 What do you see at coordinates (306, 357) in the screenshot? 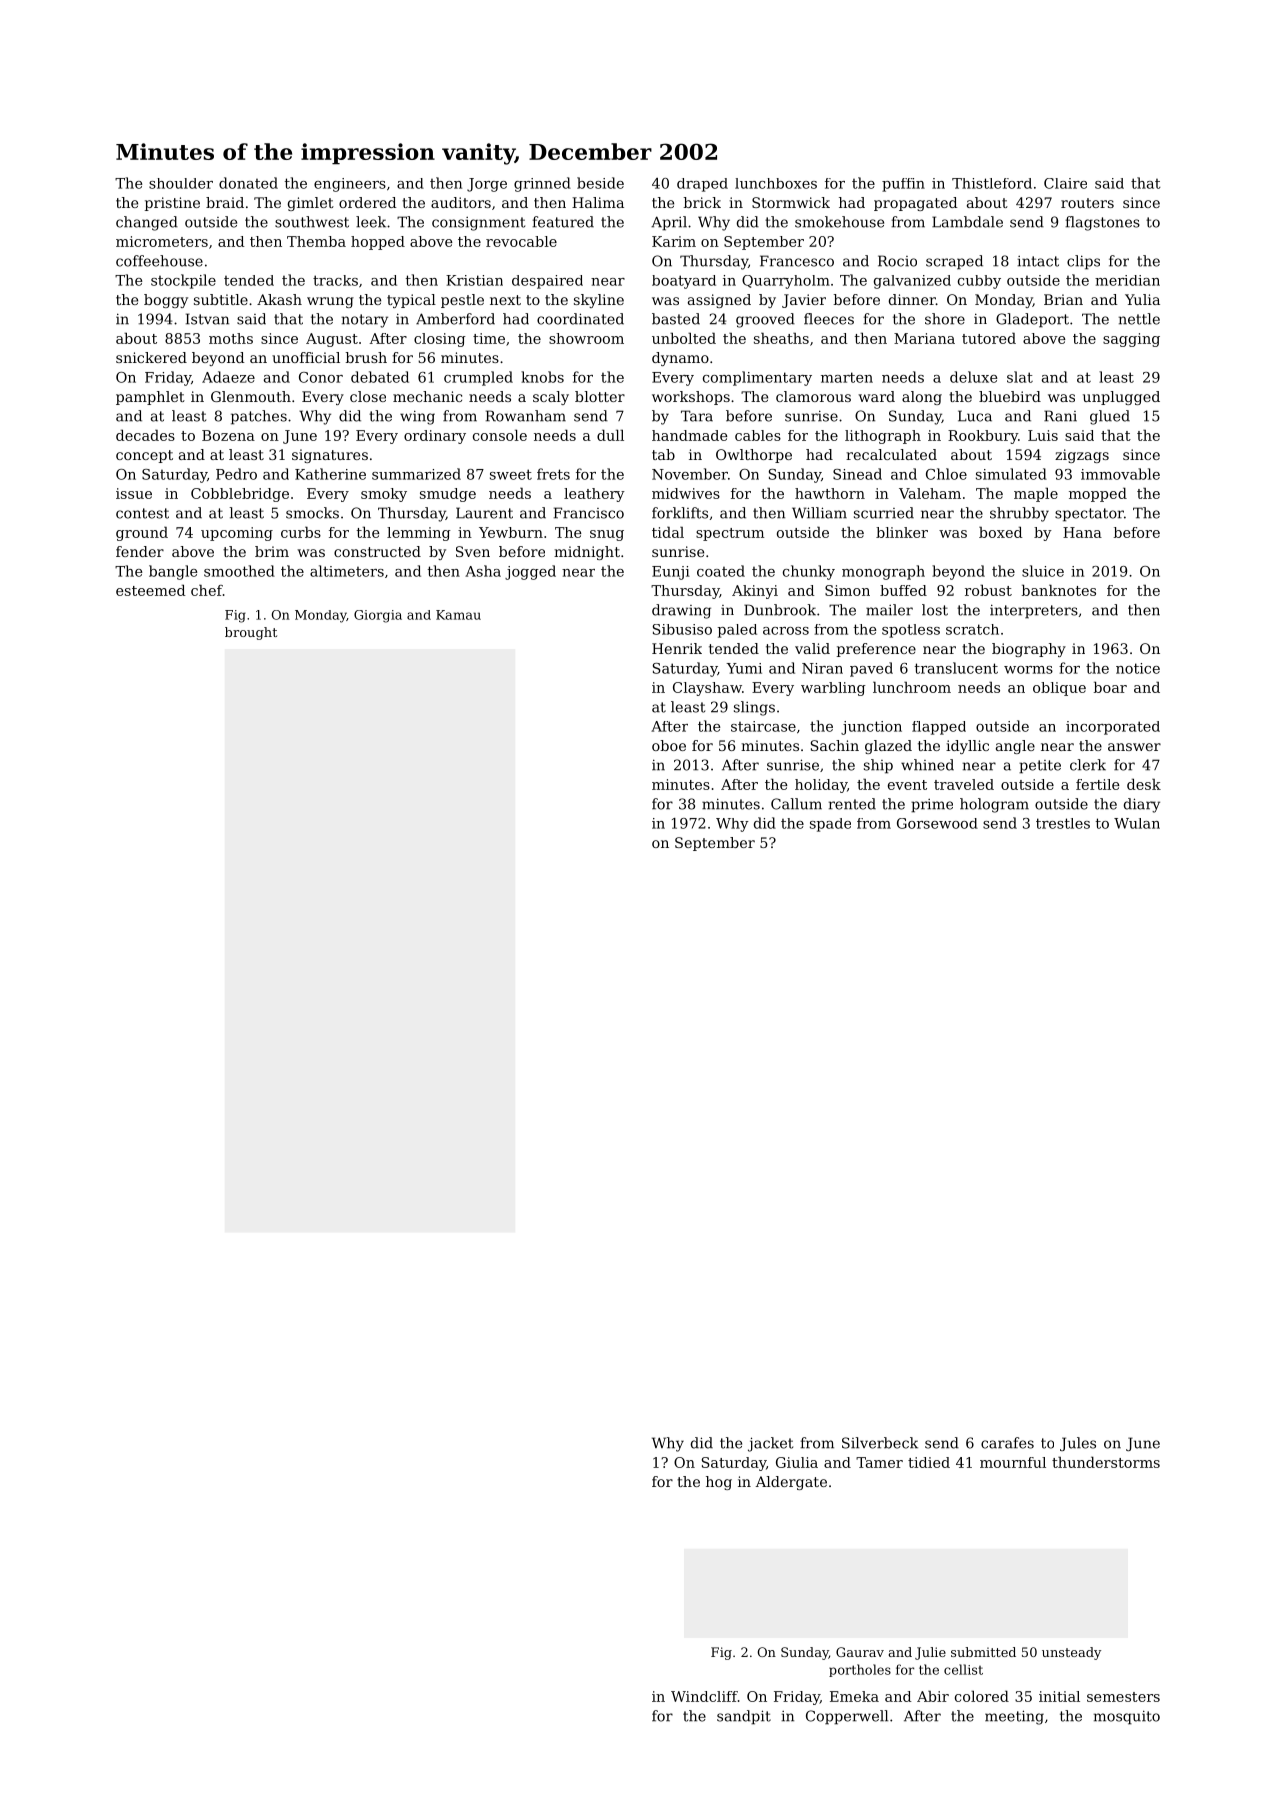
I see `unofficial` at bounding box center [306, 357].
